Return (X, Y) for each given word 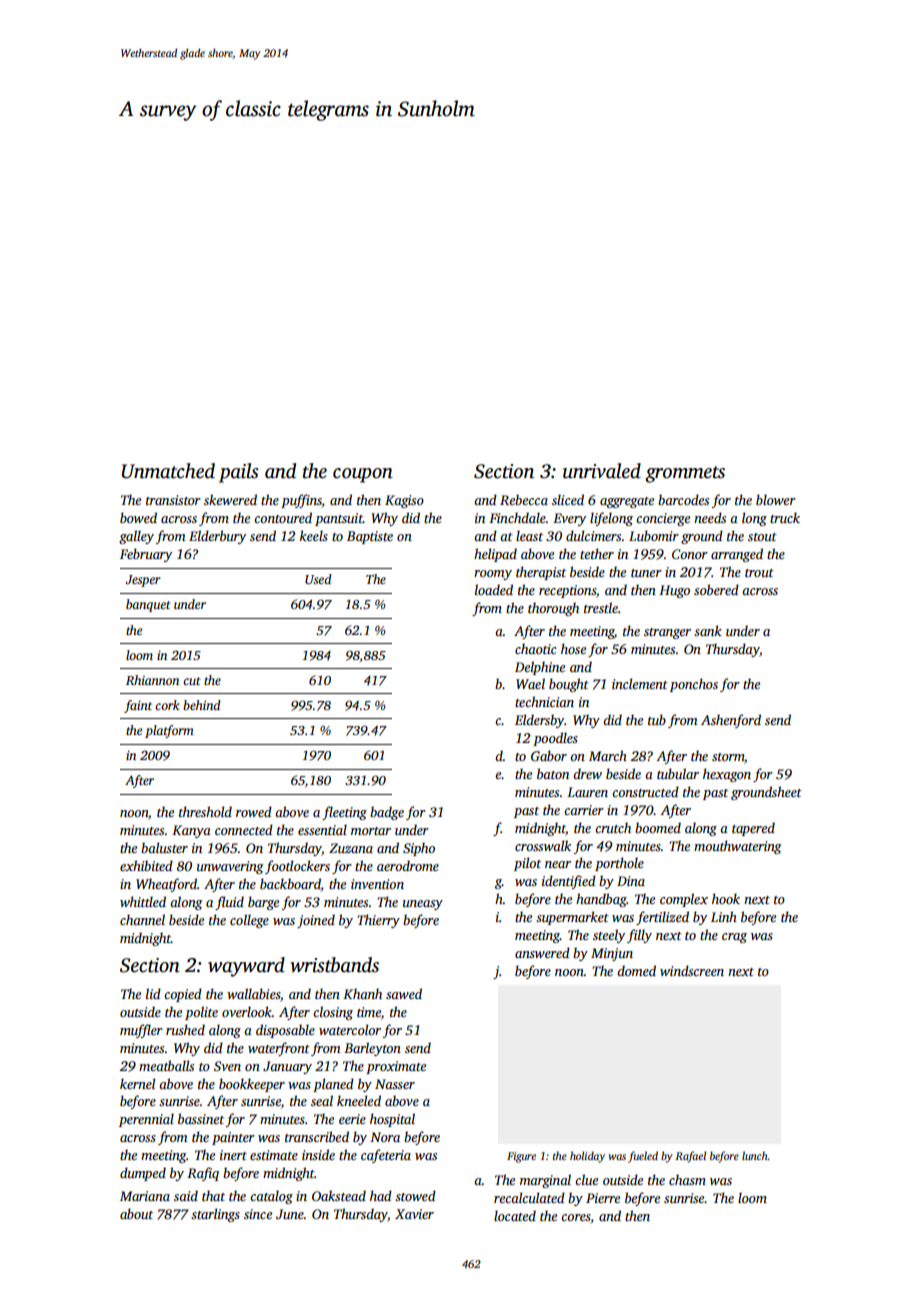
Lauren (587, 792)
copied (183, 995)
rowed (254, 811)
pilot (527, 864)
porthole (619, 864)
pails (239, 473)
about (136, 1213)
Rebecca (524, 499)
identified (569, 882)
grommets (685, 474)
